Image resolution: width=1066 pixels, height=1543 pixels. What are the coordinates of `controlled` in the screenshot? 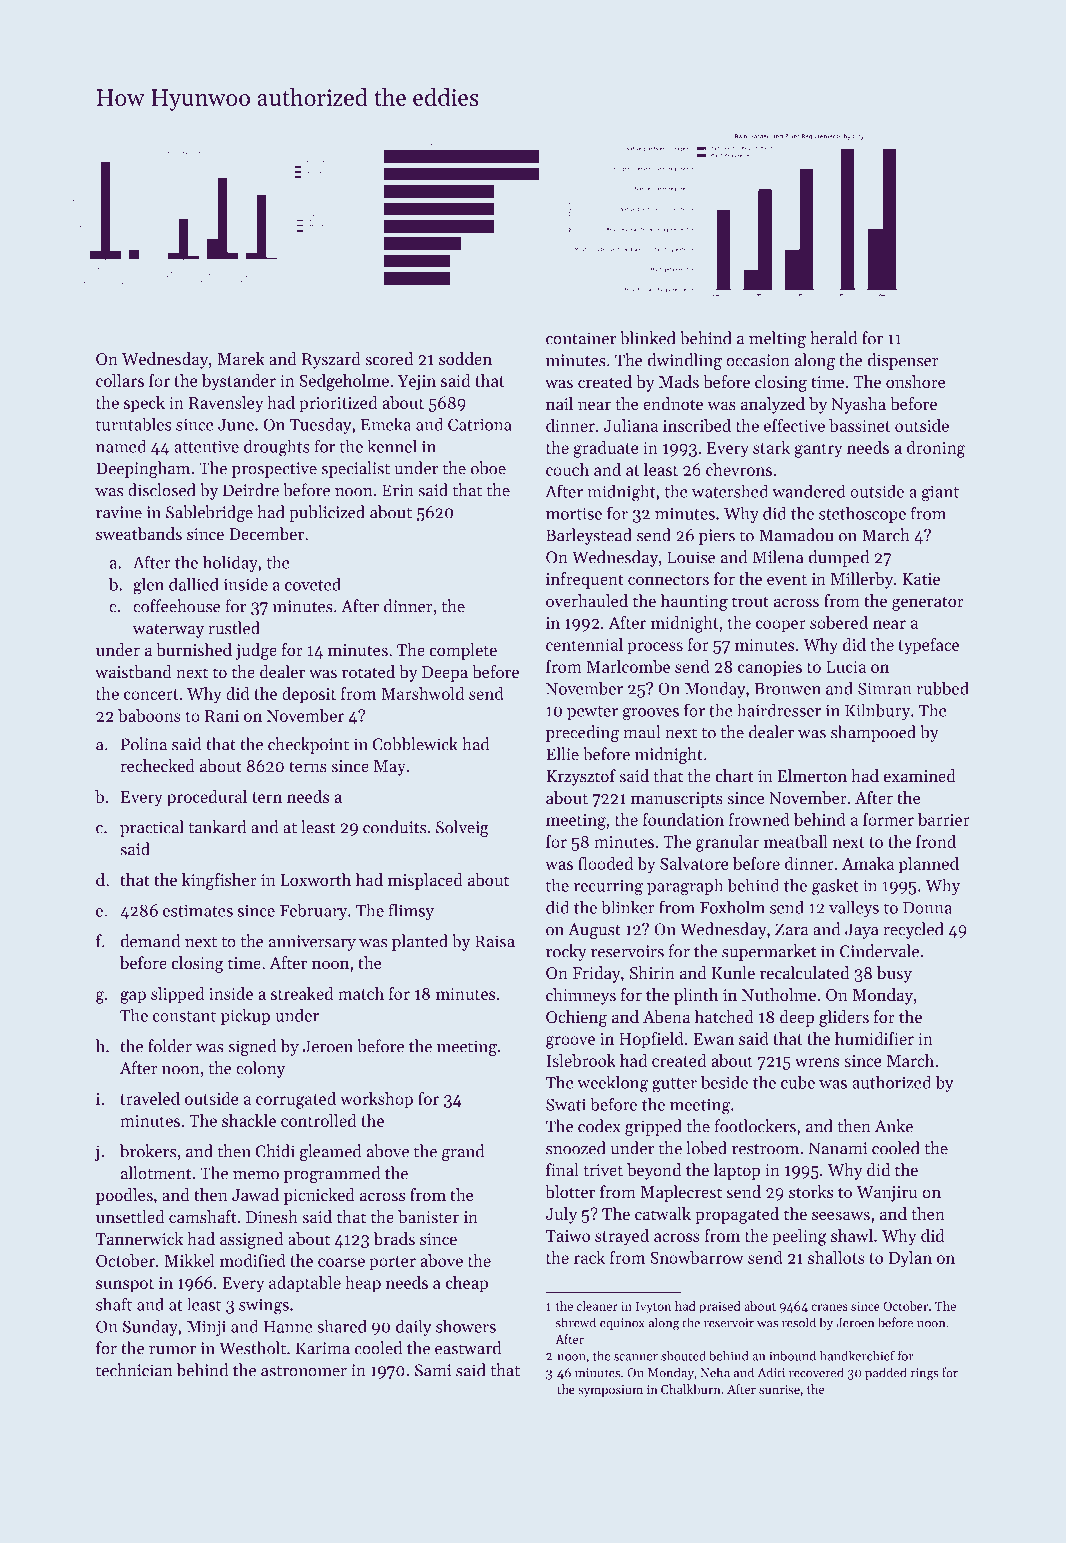 It's located at (318, 1120).
